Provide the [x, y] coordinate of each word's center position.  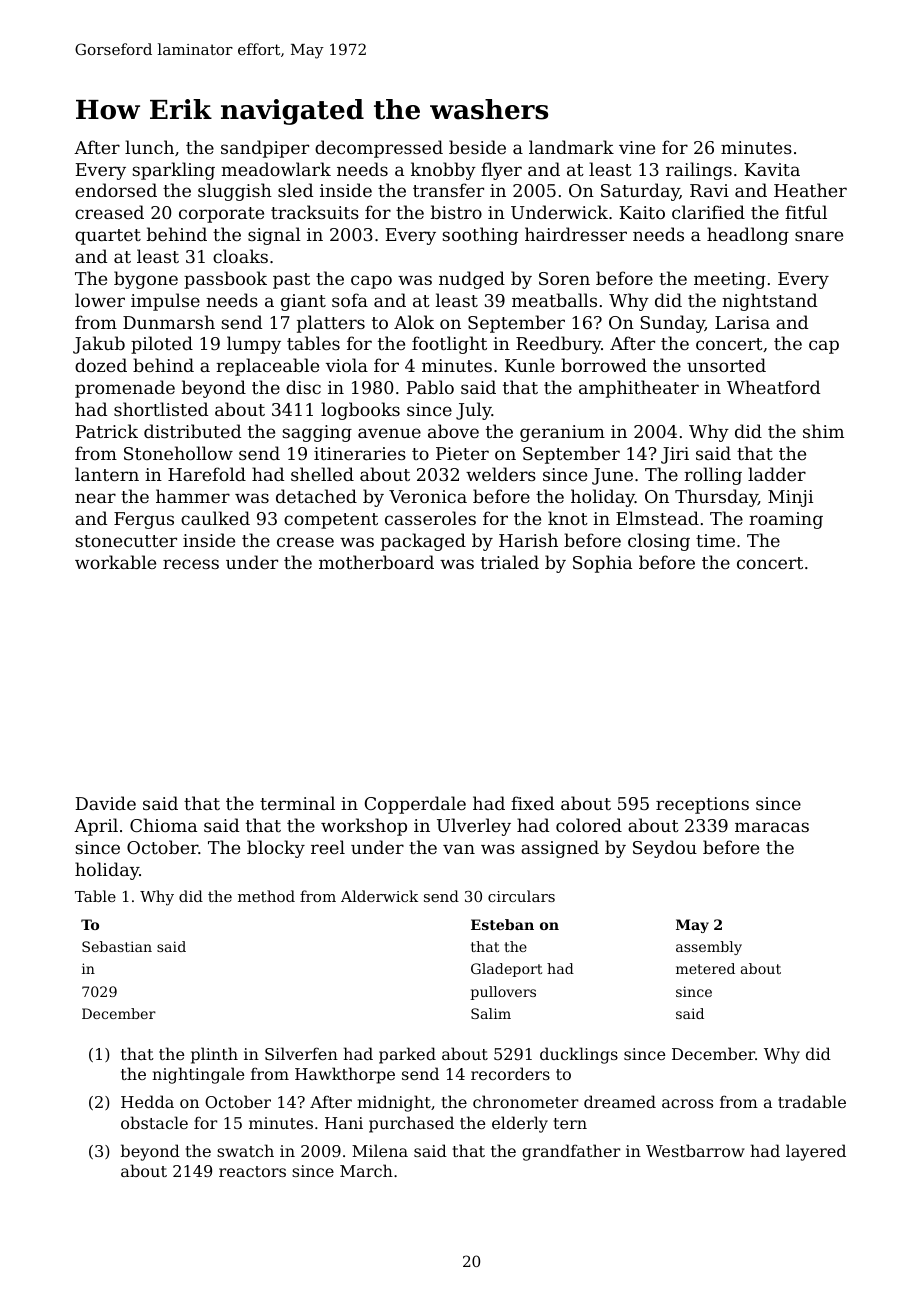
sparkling [173, 171]
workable [115, 562]
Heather [810, 190]
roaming [786, 520]
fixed [532, 803]
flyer [501, 171]
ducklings [579, 1055]
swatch [245, 1150]
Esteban [502, 924]
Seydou [665, 849]
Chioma [163, 825]
